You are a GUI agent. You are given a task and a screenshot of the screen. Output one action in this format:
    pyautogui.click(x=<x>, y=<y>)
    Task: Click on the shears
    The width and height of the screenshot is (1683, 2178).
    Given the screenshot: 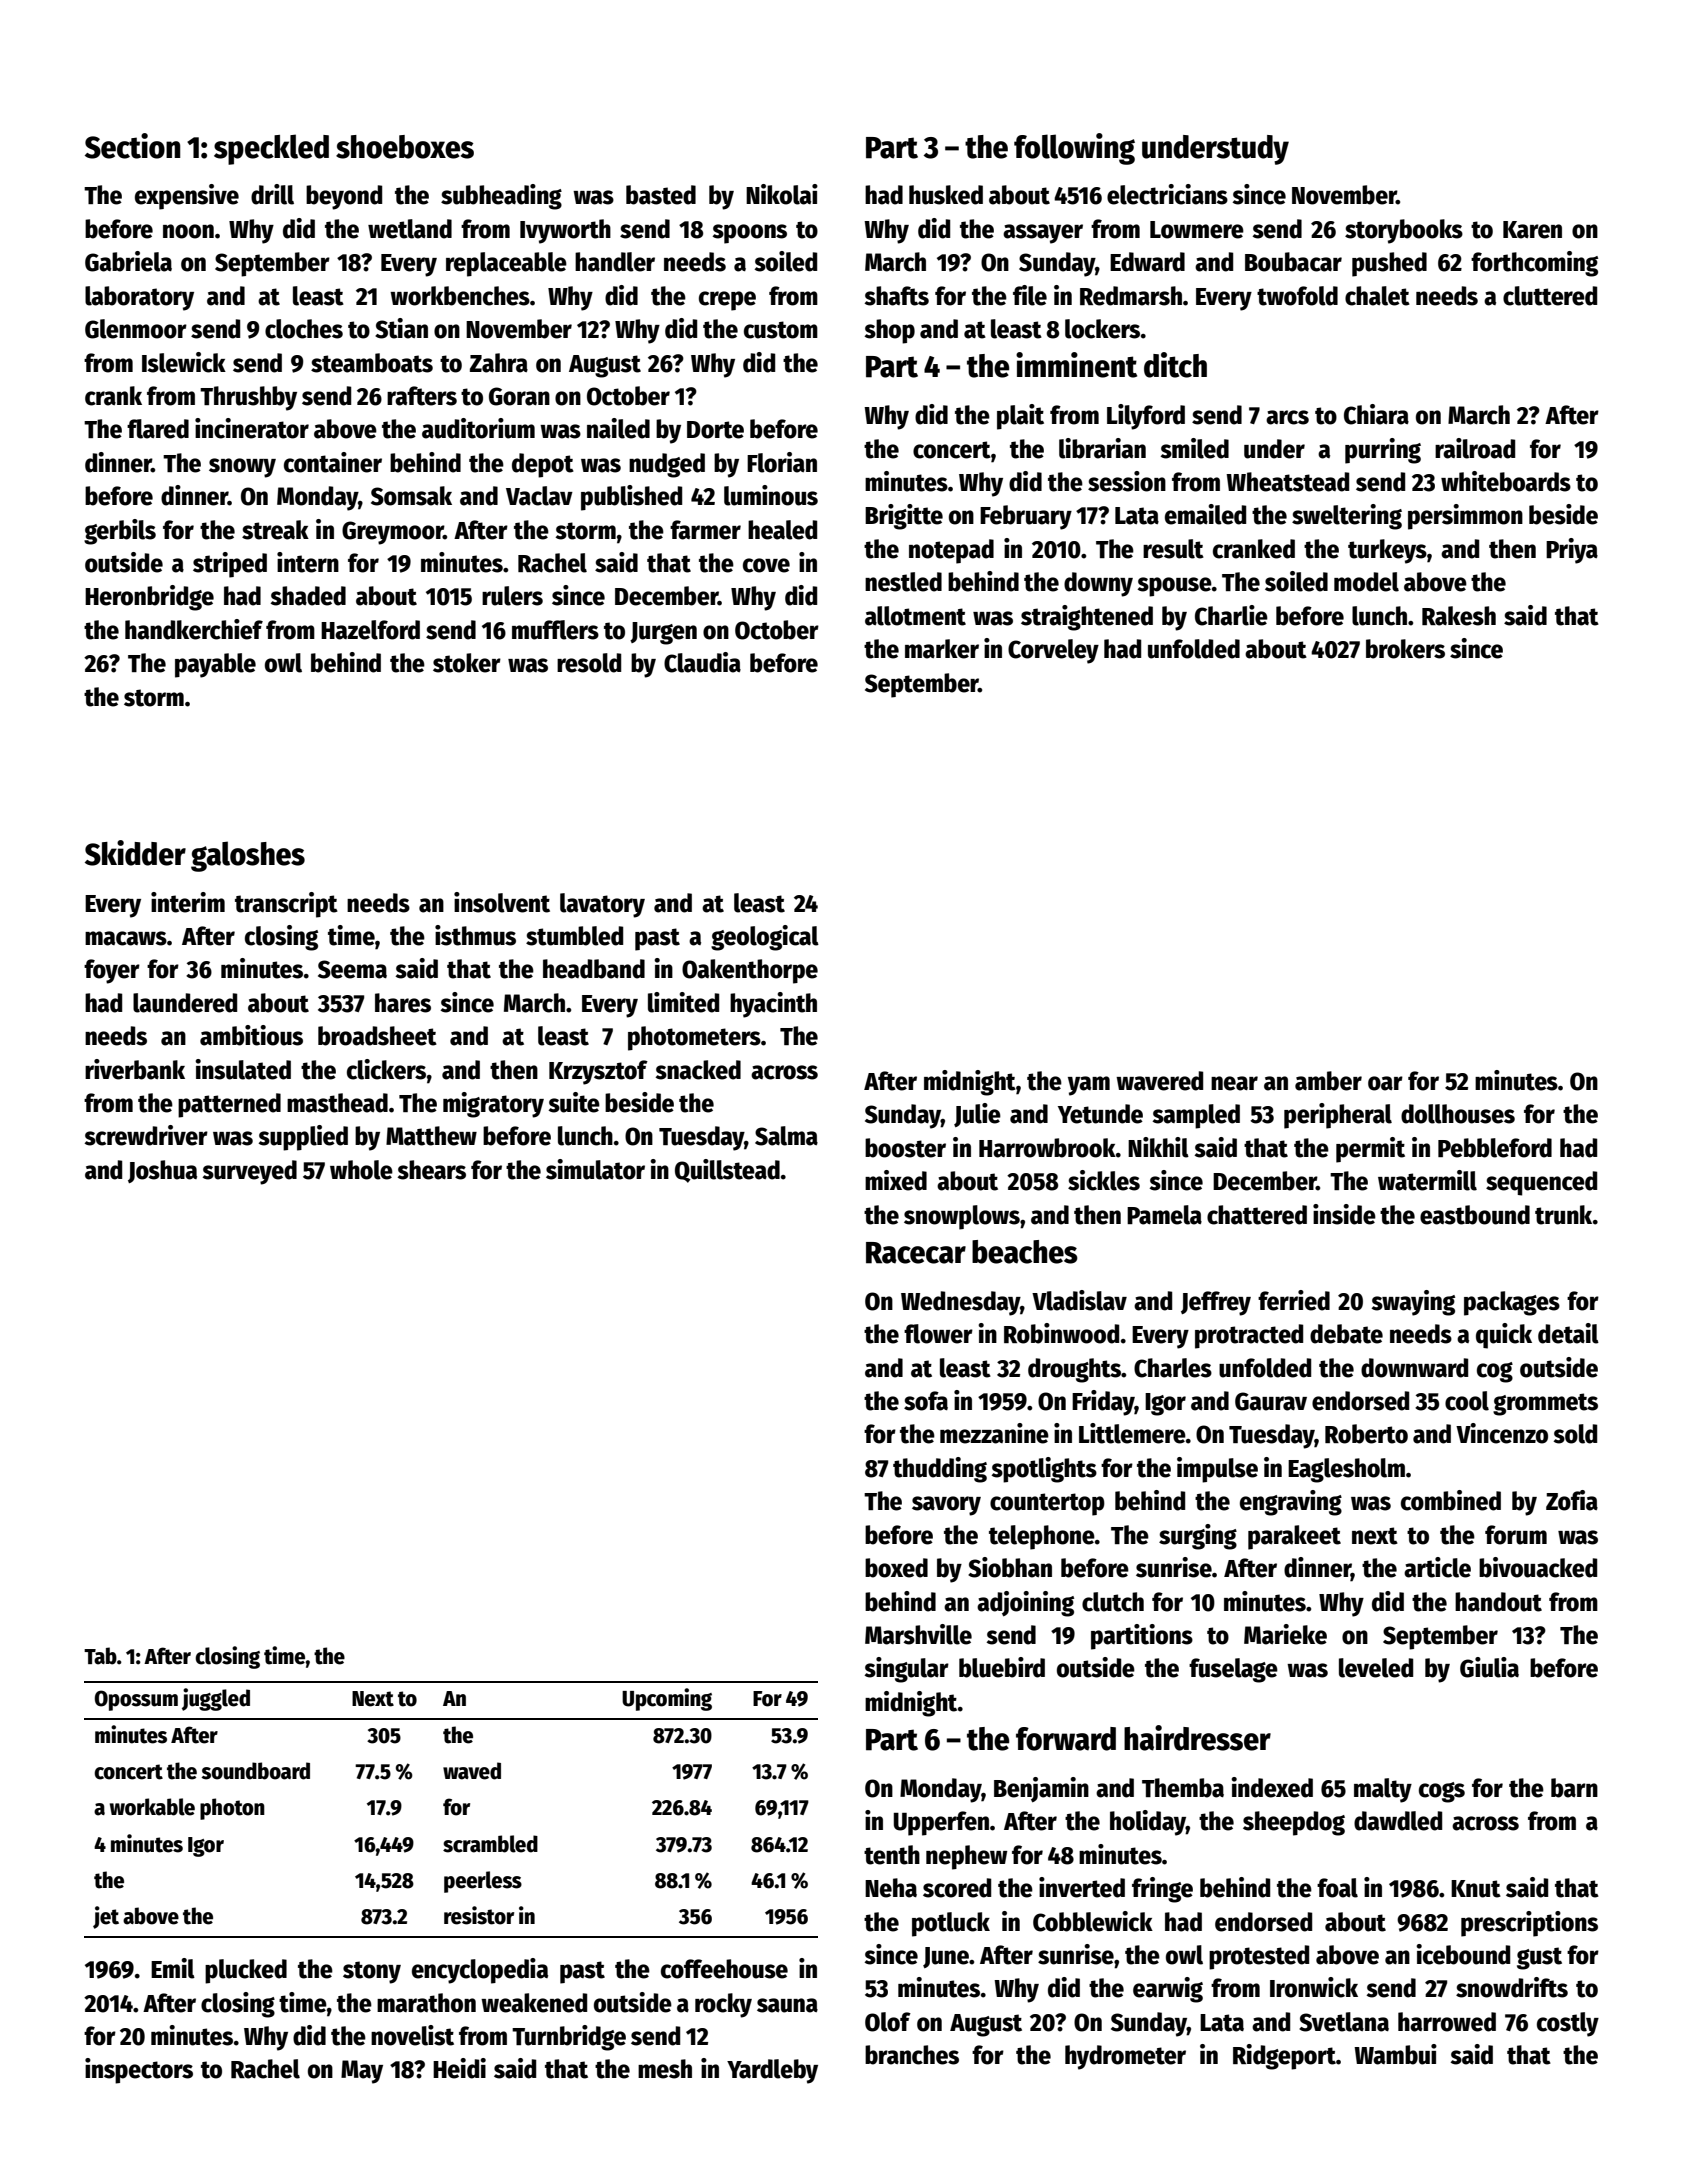 What is the action you would take?
    pyautogui.click(x=431, y=1170)
